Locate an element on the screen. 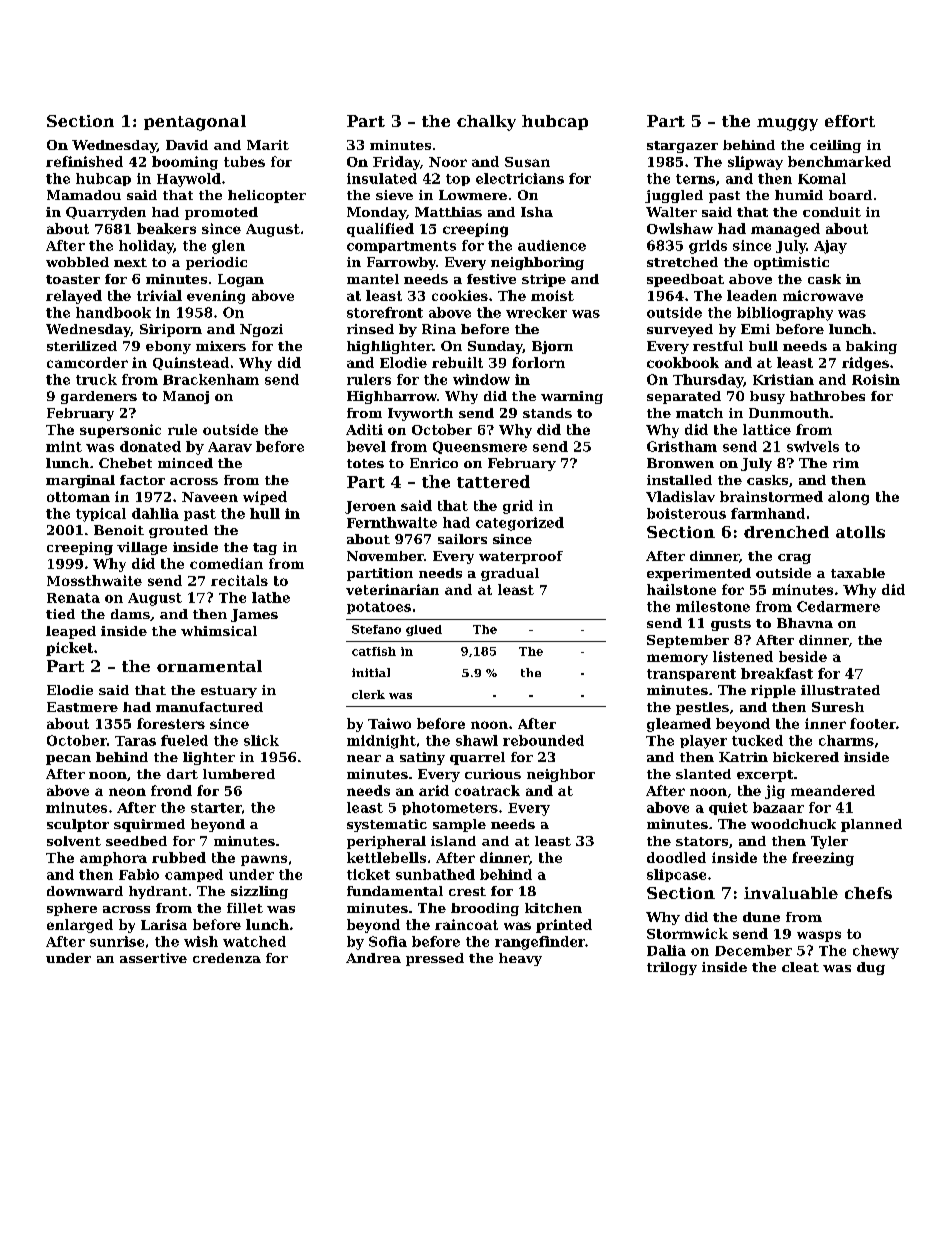  pressed is located at coordinates (435, 959).
